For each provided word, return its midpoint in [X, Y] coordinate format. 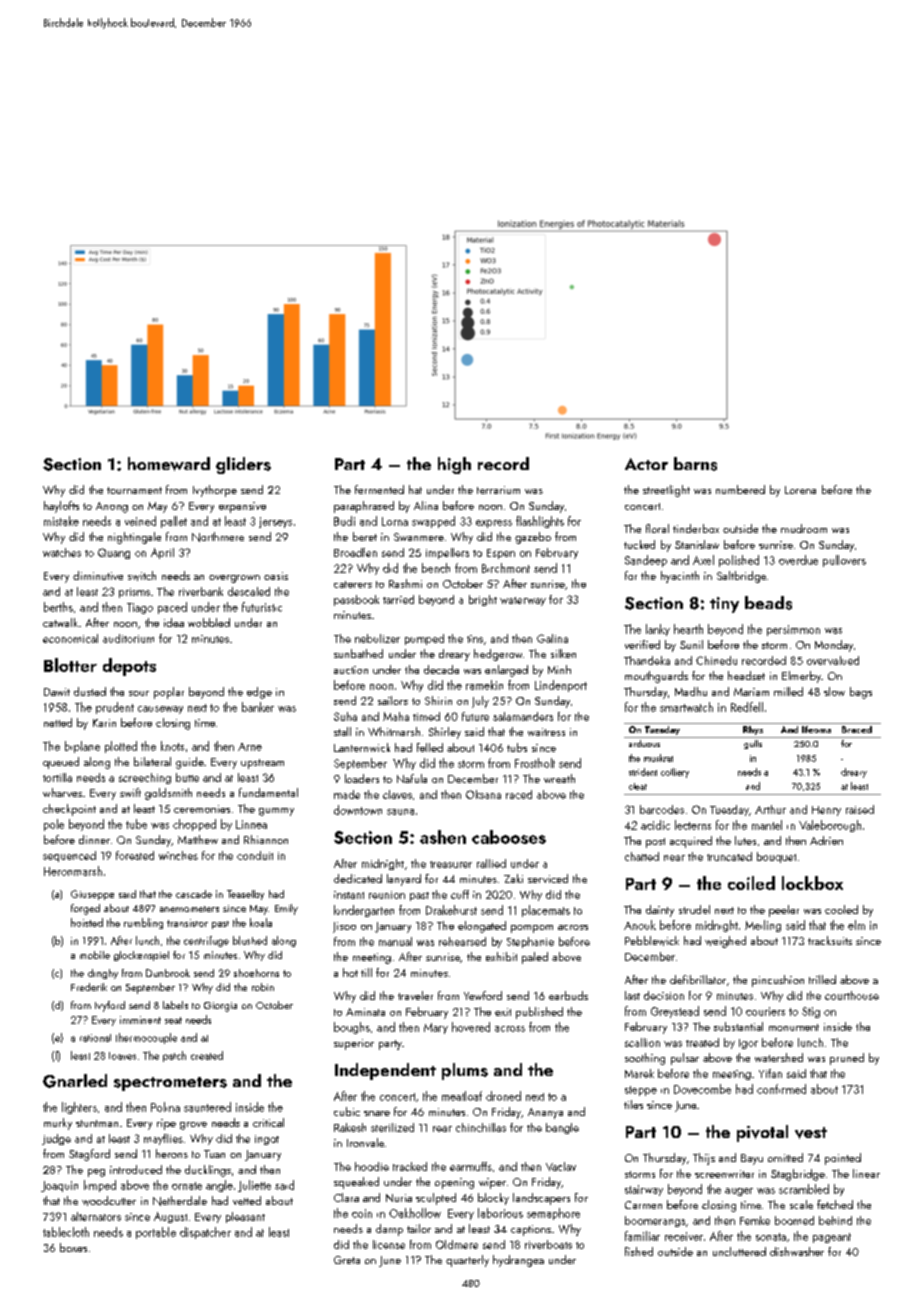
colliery [675, 773]
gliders [243, 465]
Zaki [513, 878]
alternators [96, 1216]
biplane [82, 747]
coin [362, 1213]
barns [695, 464]
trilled [822, 979]
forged [85, 909]
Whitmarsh [394, 731]
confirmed [781, 1089]
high [454, 465]
